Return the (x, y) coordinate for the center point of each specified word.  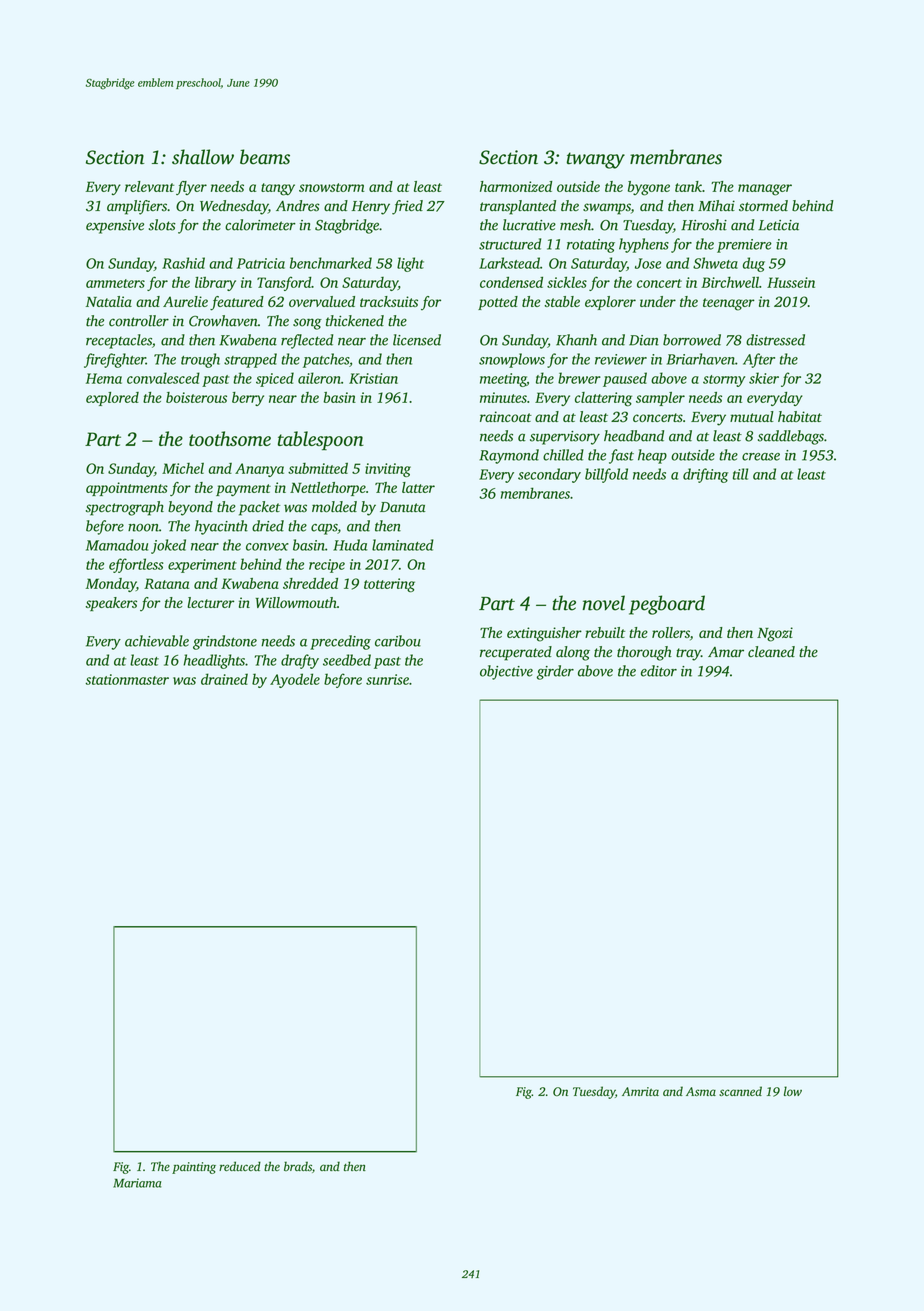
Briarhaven (701, 359)
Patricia (261, 263)
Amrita (640, 1091)
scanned (740, 1091)
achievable (157, 641)
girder (555, 672)
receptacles (119, 341)
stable (562, 301)
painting (194, 1168)
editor (659, 671)
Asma (701, 1091)
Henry (371, 208)
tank (688, 186)
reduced (240, 1166)
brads (298, 1167)
